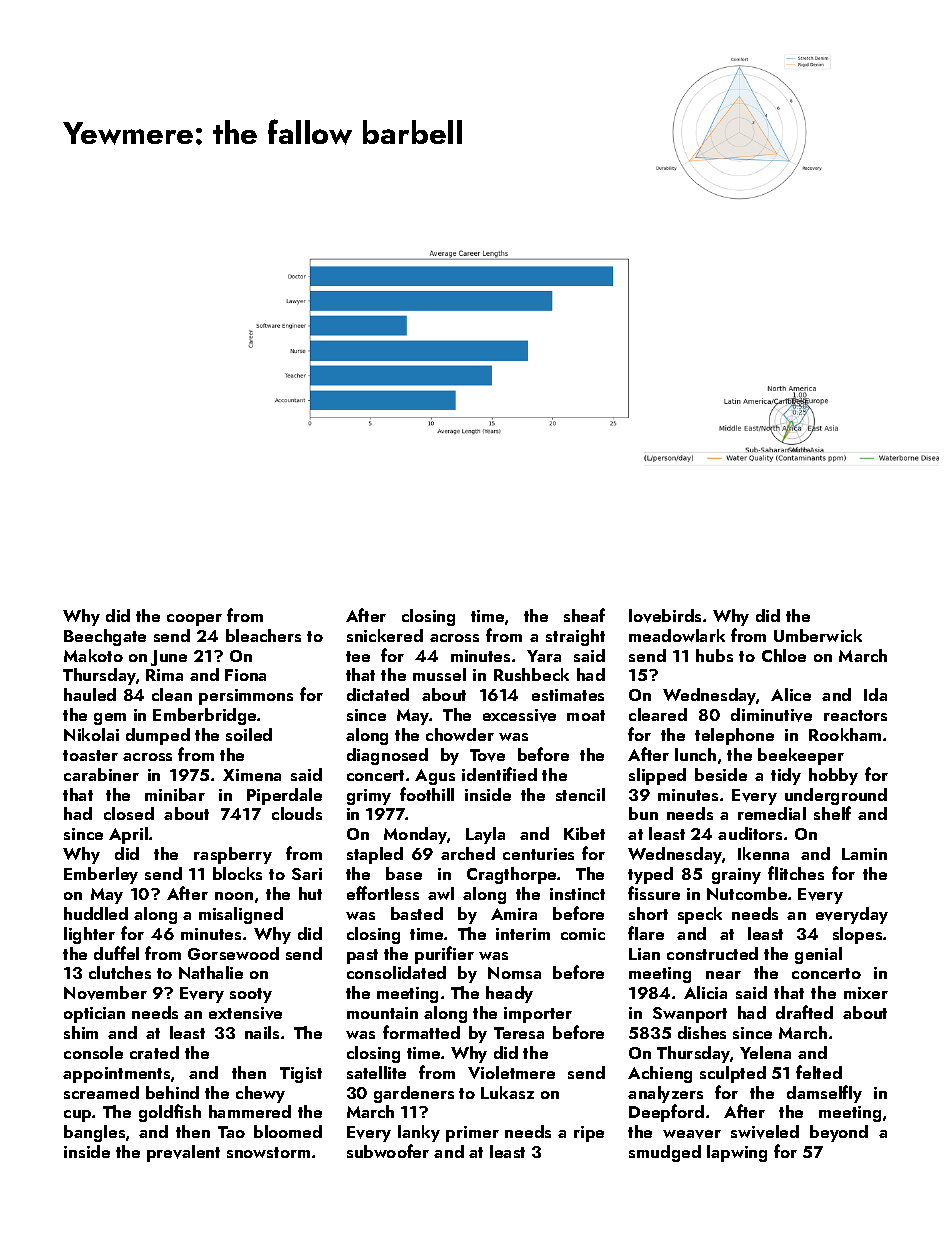 Image resolution: width=952 pixels, height=1233 pixels. What do you see at coordinates (94, 1015) in the screenshot?
I see `optician` at bounding box center [94, 1015].
